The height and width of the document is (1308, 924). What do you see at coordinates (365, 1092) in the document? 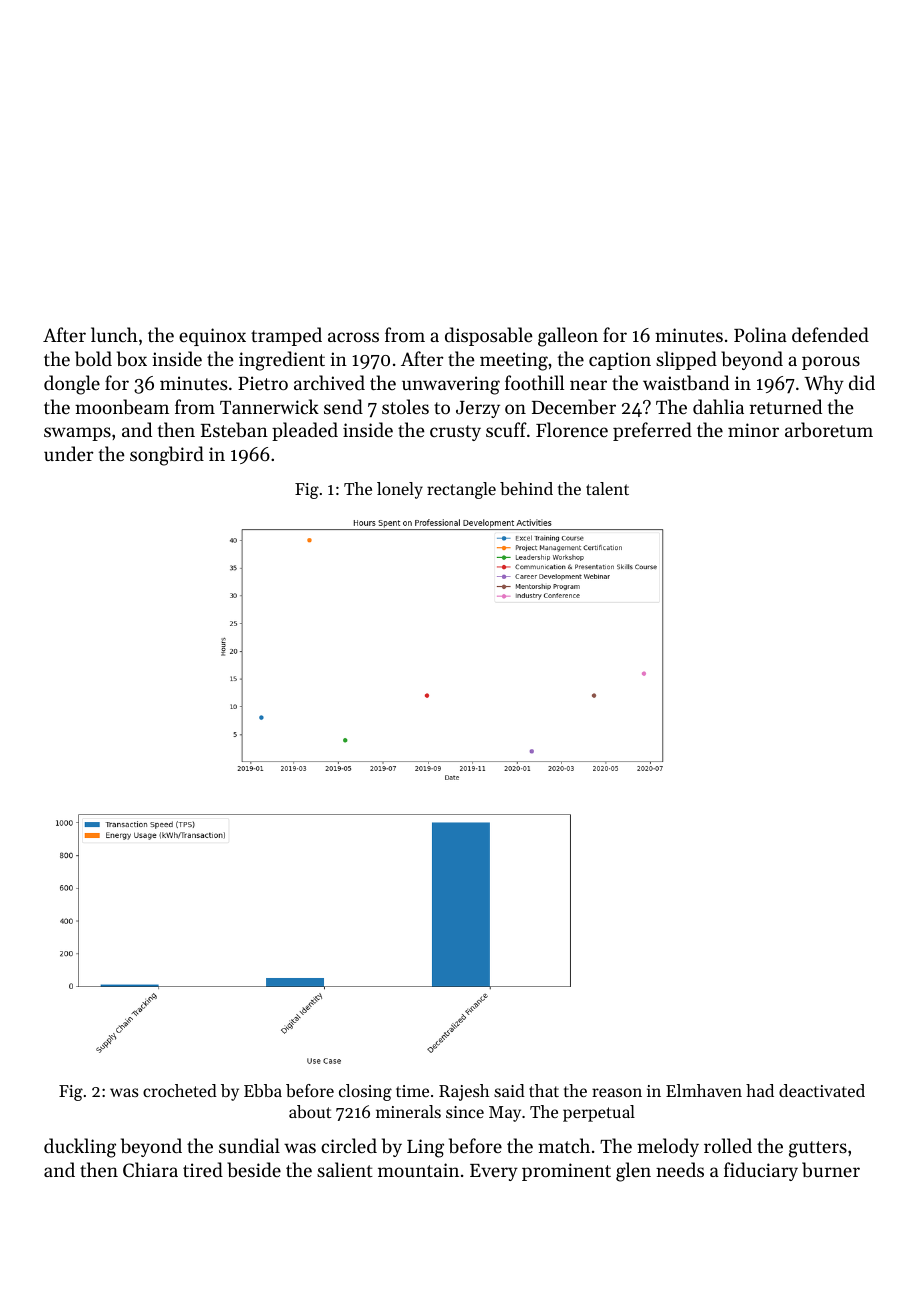
I see `closing` at bounding box center [365, 1092].
